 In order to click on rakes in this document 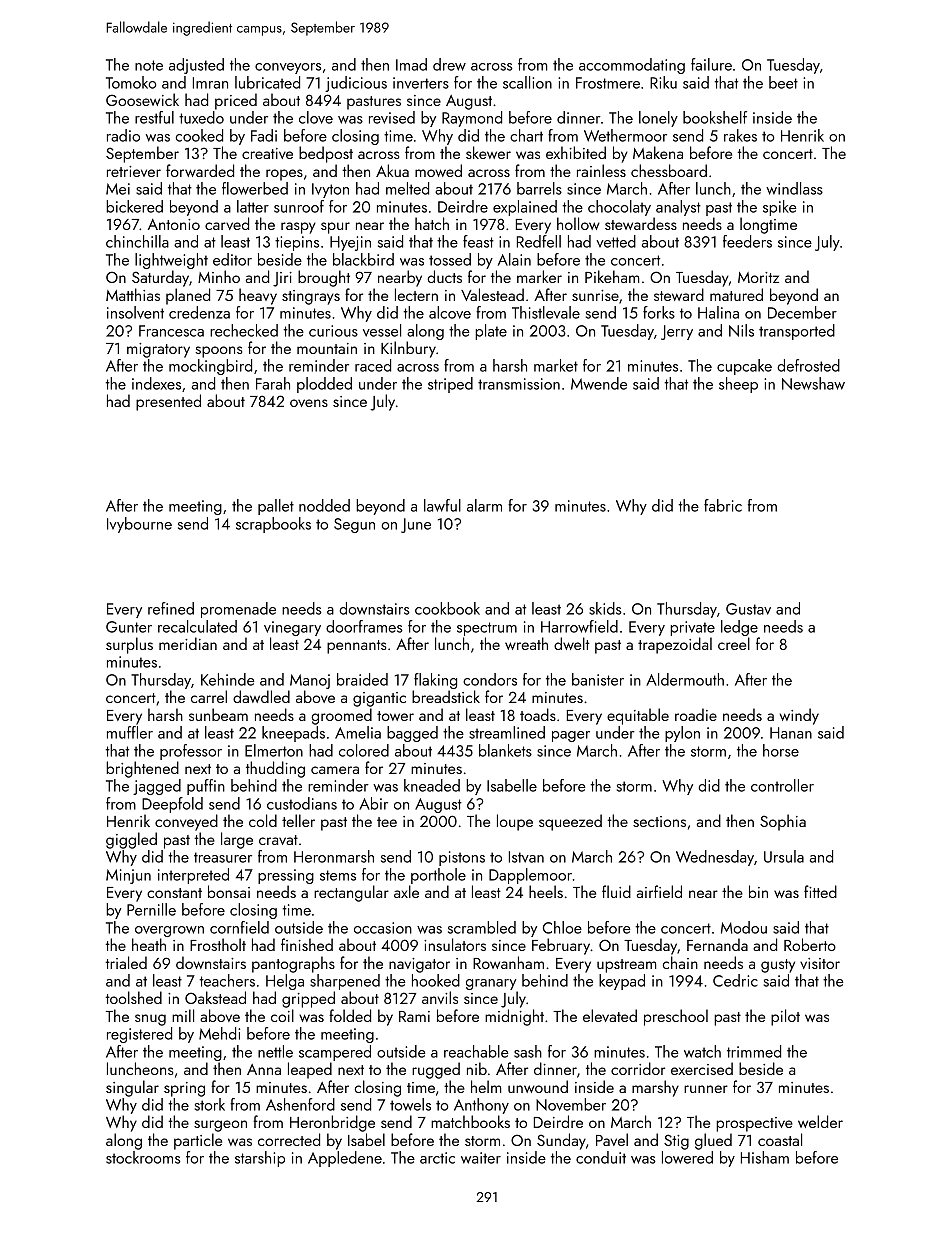, I will do `click(740, 135)`.
